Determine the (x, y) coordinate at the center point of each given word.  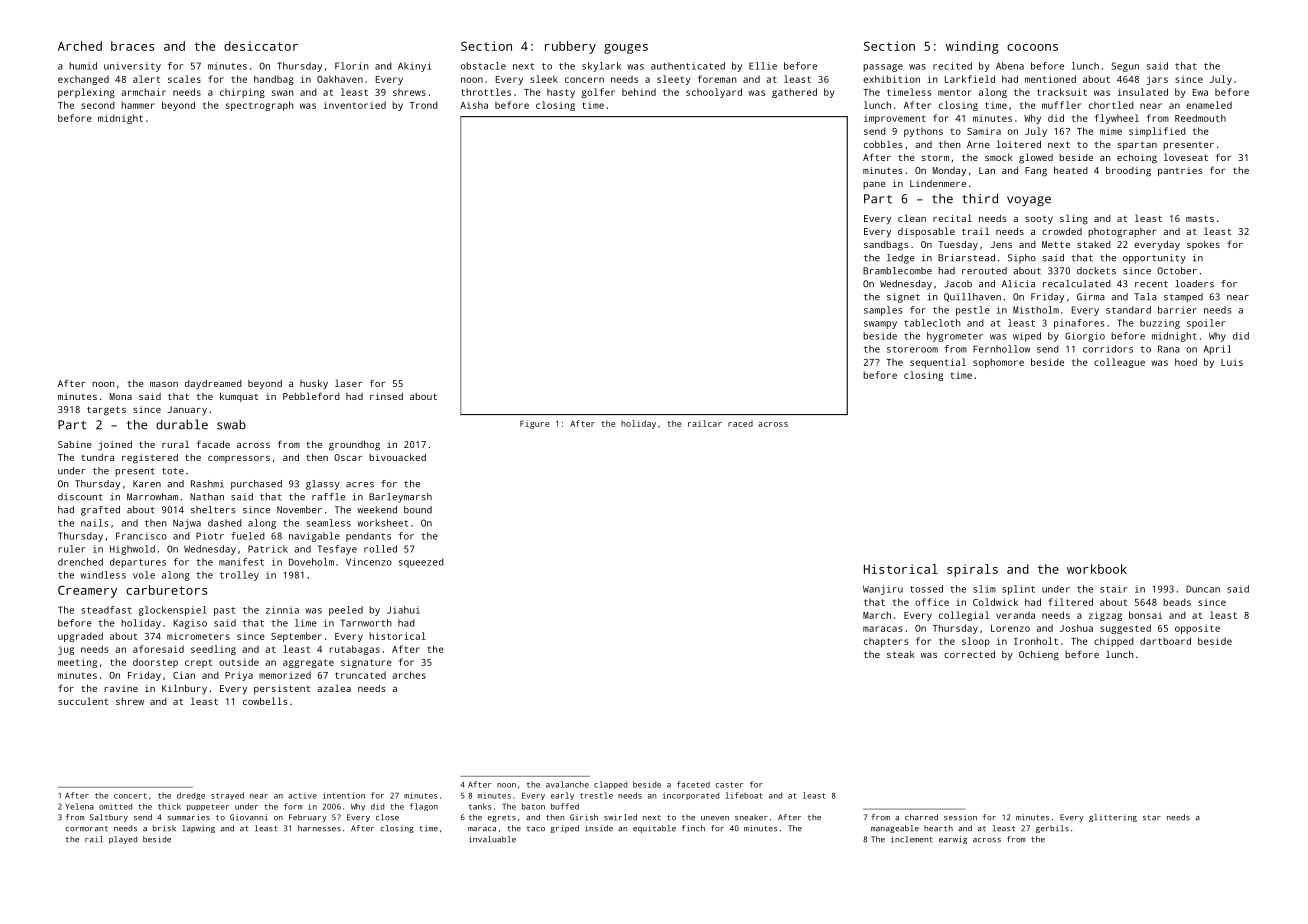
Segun (1125, 67)
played (123, 840)
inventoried (355, 105)
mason (164, 384)
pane (874, 185)
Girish (584, 817)
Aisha (474, 105)
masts (1200, 218)
